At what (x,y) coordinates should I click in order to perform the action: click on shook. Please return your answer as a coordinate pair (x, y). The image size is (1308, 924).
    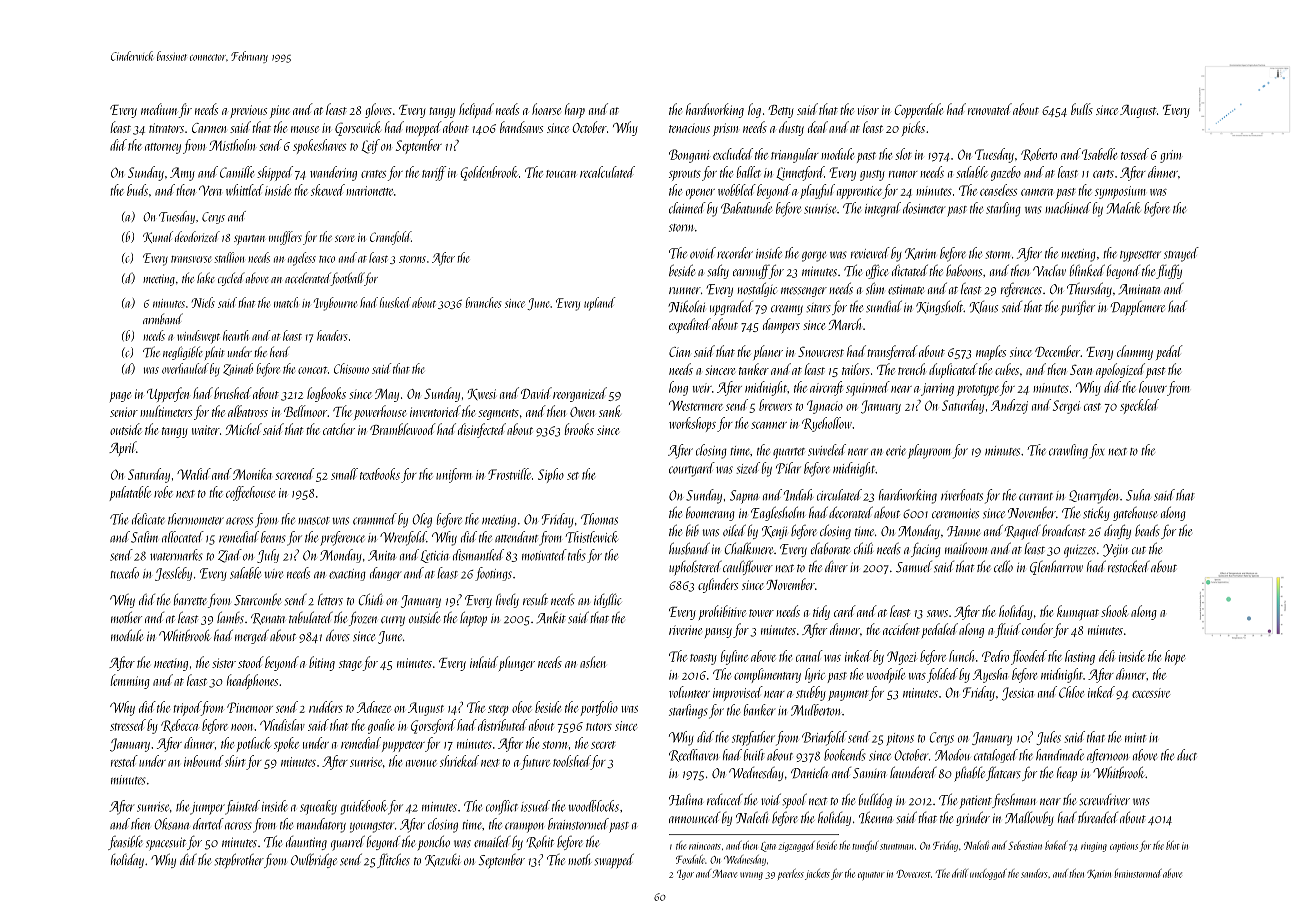
    Looking at the image, I should click on (1114, 611).
